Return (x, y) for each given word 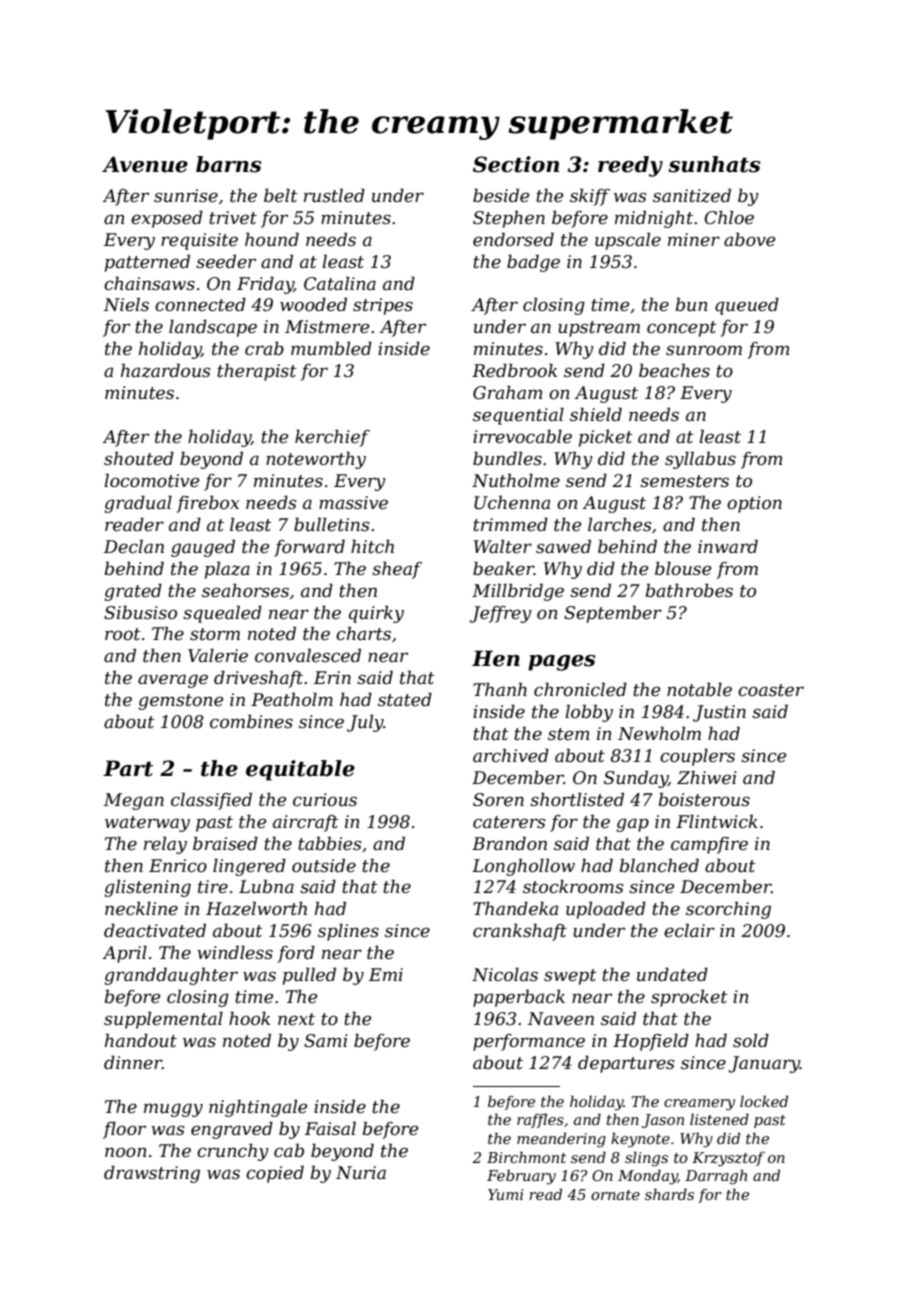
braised (225, 843)
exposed (167, 219)
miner (694, 240)
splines (348, 932)
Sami (326, 1040)
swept (570, 977)
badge (533, 263)
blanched (659, 865)
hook (249, 1018)
